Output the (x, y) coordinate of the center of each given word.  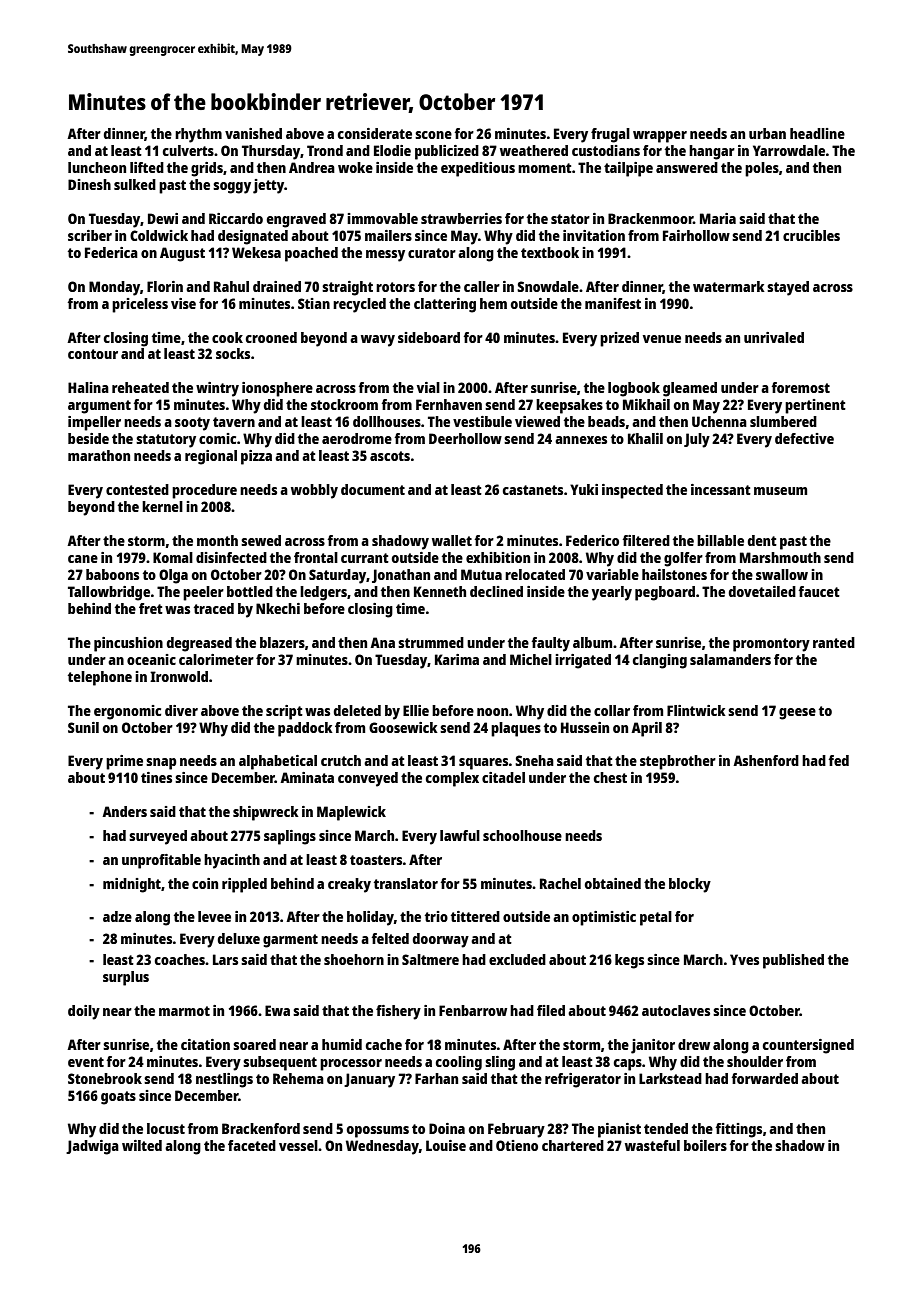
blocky (690, 885)
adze (117, 916)
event (86, 1062)
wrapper (660, 137)
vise (183, 303)
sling (500, 1063)
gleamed (690, 389)
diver (181, 710)
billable (720, 540)
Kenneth (440, 591)
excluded (517, 959)
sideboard (429, 337)
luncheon (97, 167)
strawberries (461, 218)
